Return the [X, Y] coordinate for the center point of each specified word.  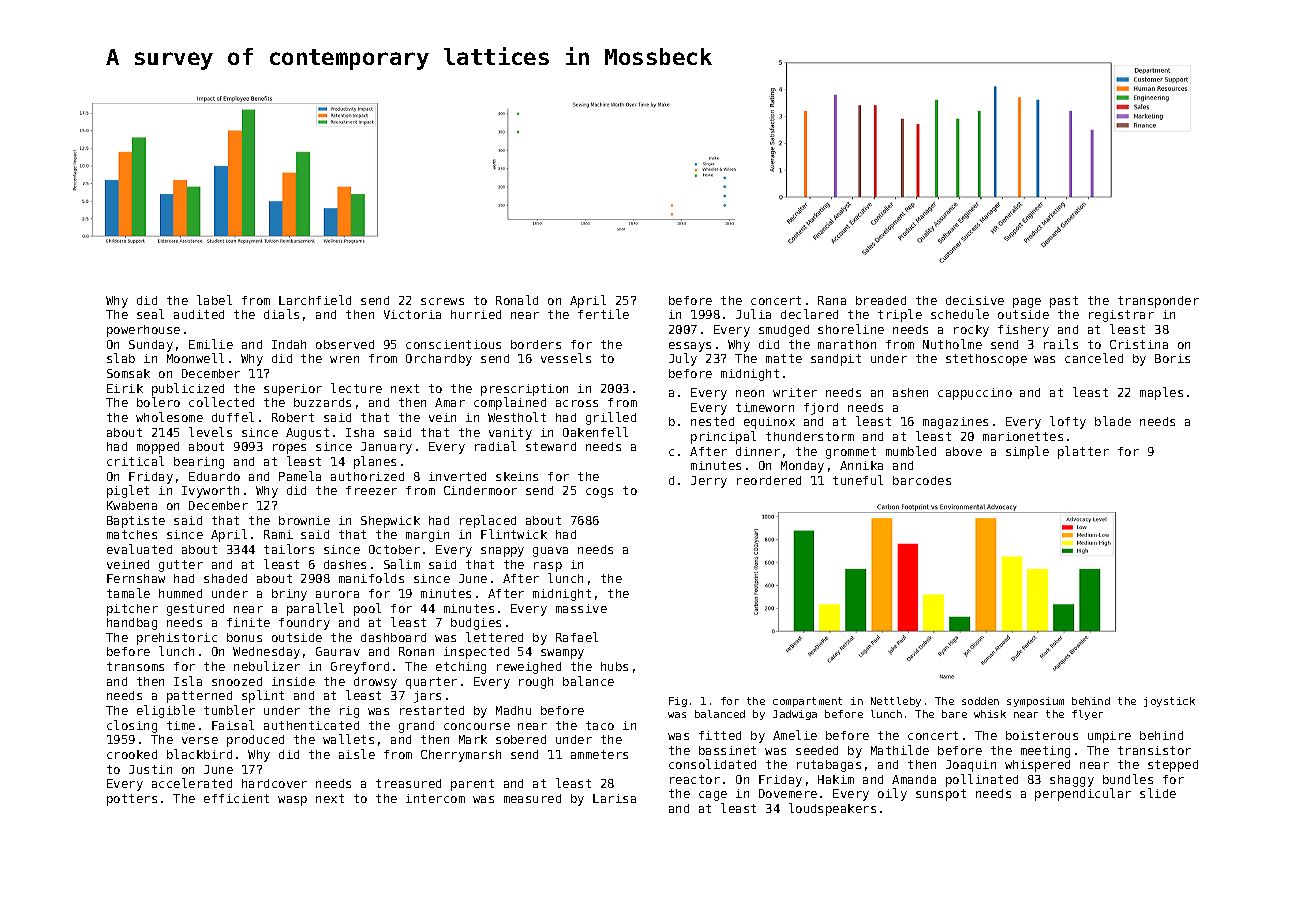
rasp [548, 567]
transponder [1158, 302]
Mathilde [900, 750]
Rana [832, 300]
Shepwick [390, 522]
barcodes [922, 480]
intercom [435, 798]
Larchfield [315, 300]
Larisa [614, 798]
